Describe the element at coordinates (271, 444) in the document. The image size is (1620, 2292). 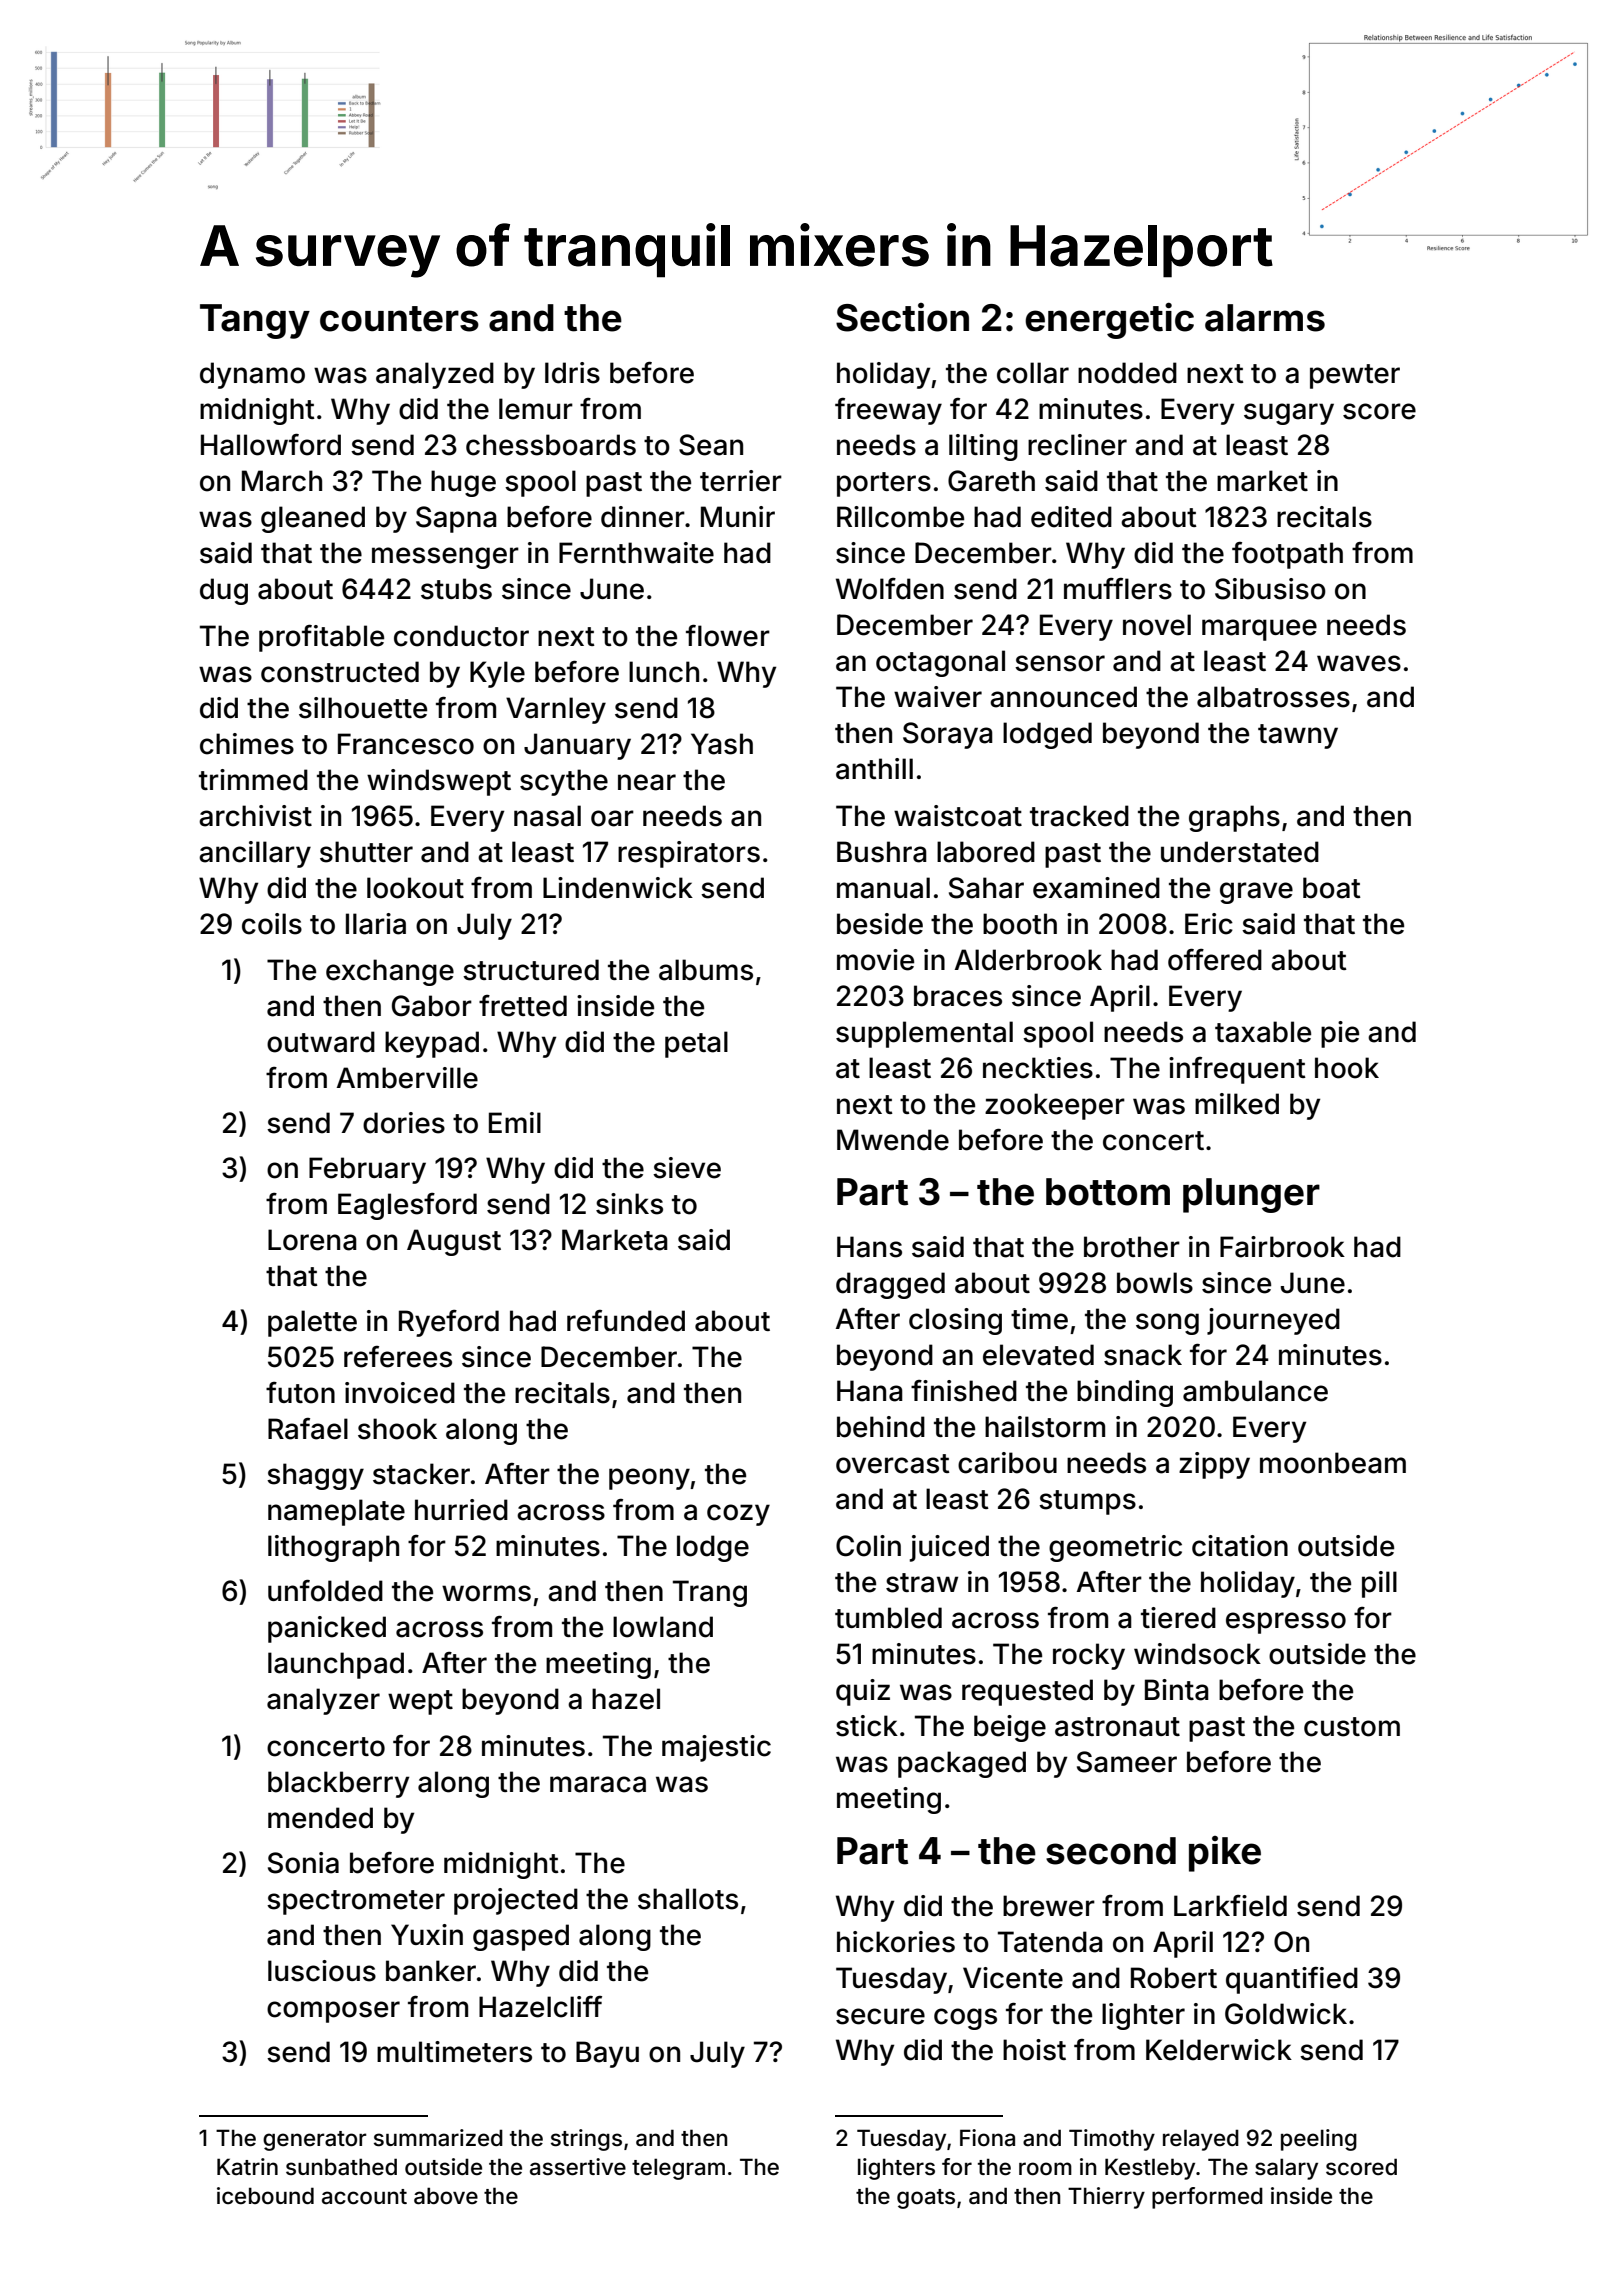
I see `Hallowford` at that location.
